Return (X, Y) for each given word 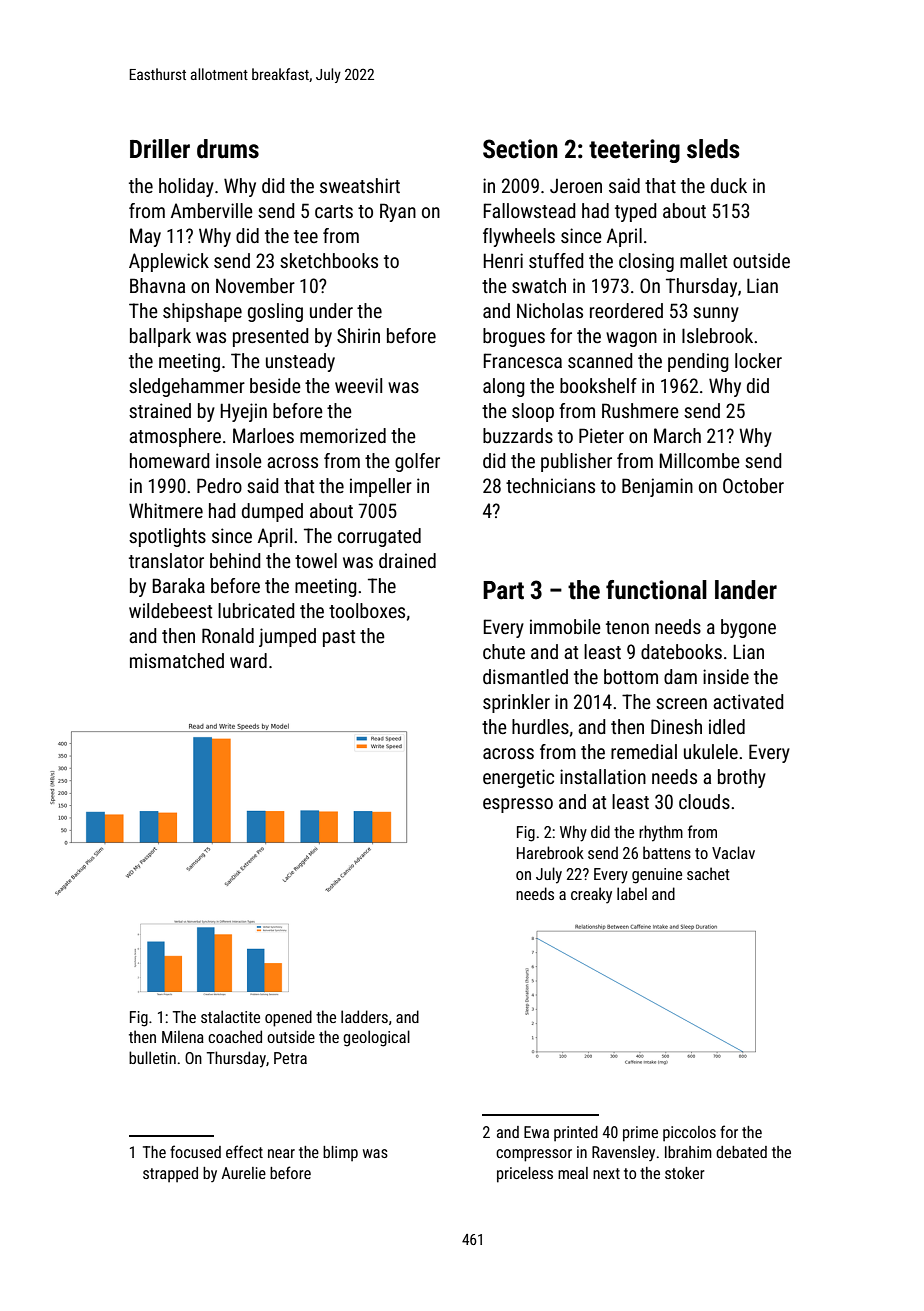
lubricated (256, 610)
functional (656, 590)
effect (244, 1151)
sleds (713, 149)
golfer (417, 462)
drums (228, 149)
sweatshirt (360, 185)
